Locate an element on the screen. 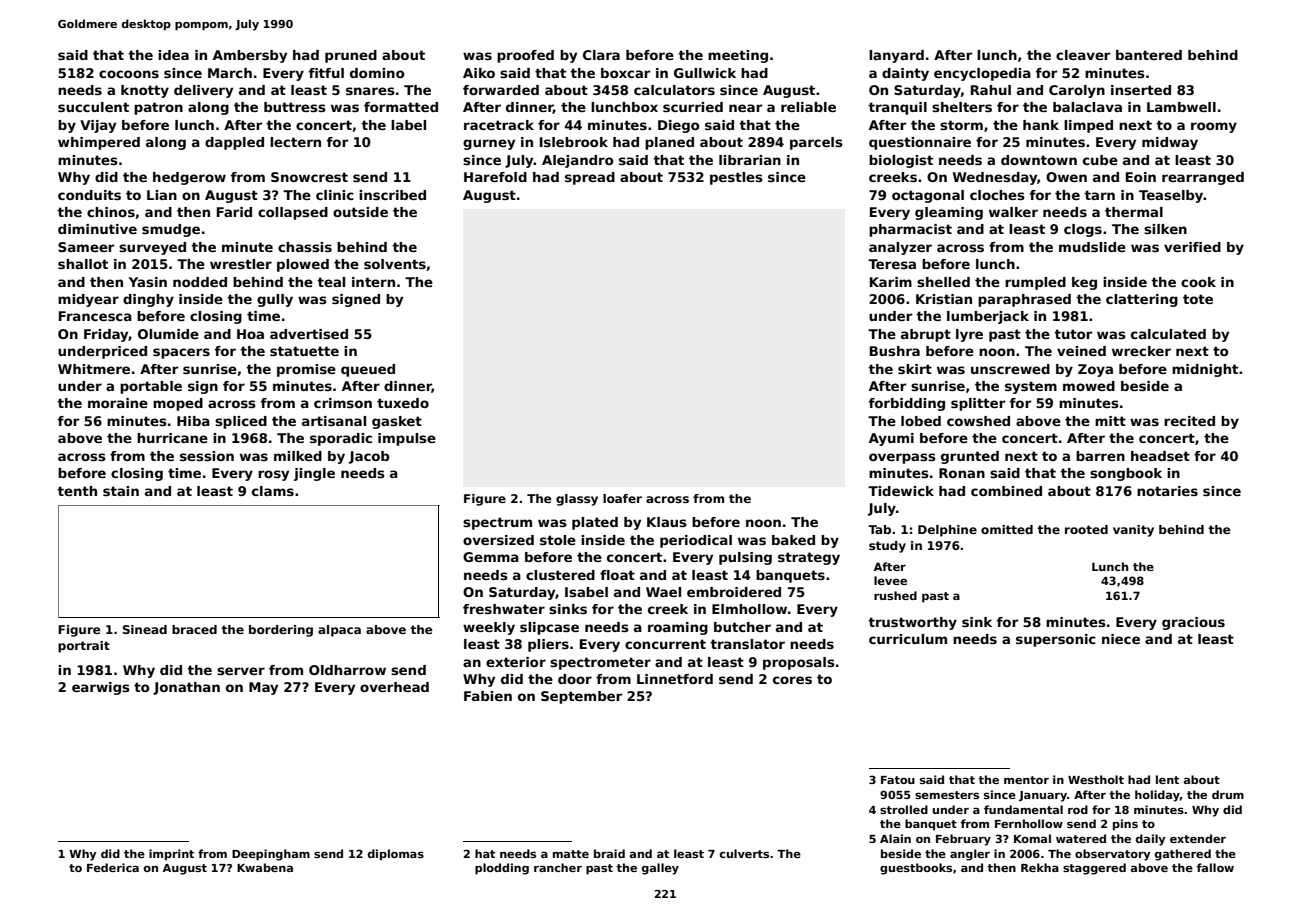 Image resolution: width=1308 pixels, height=924 pixels. Kwabena is located at coordinates (265, 867).
